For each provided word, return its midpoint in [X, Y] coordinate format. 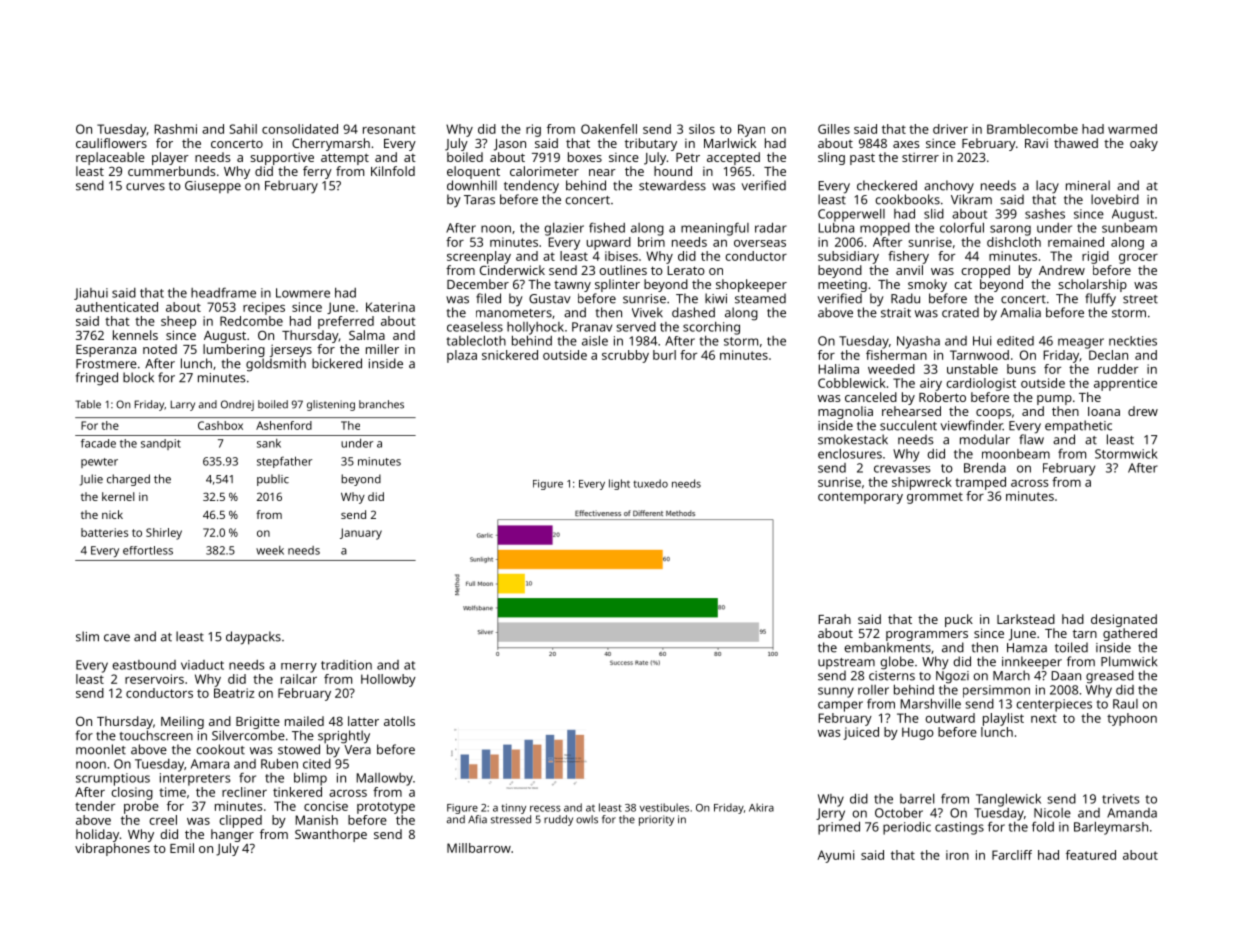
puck [959, 620]
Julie [91, 480]
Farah [834, 619]
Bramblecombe [1032, 129]
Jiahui [91, 294]
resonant [389, 129]
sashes [1045, 214]
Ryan [751, 130]
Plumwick [1129, 661]
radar [771, 227]
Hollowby [388, 680]
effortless [148, 550]
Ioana [1104, 411]
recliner [244, 792]
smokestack [853, 439]
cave [117, 638]
